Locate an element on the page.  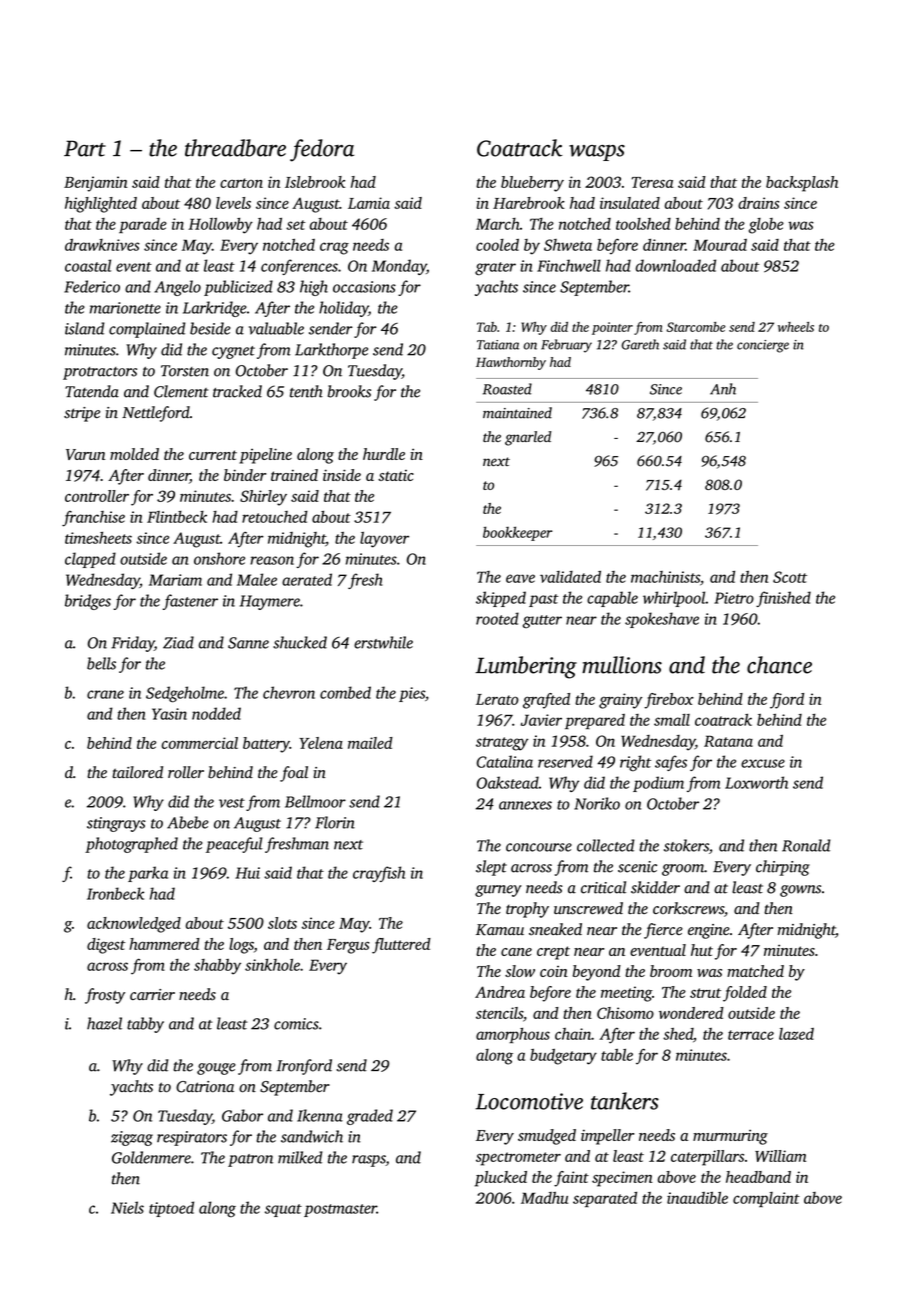
vest is located at coordinates (232, 803).
